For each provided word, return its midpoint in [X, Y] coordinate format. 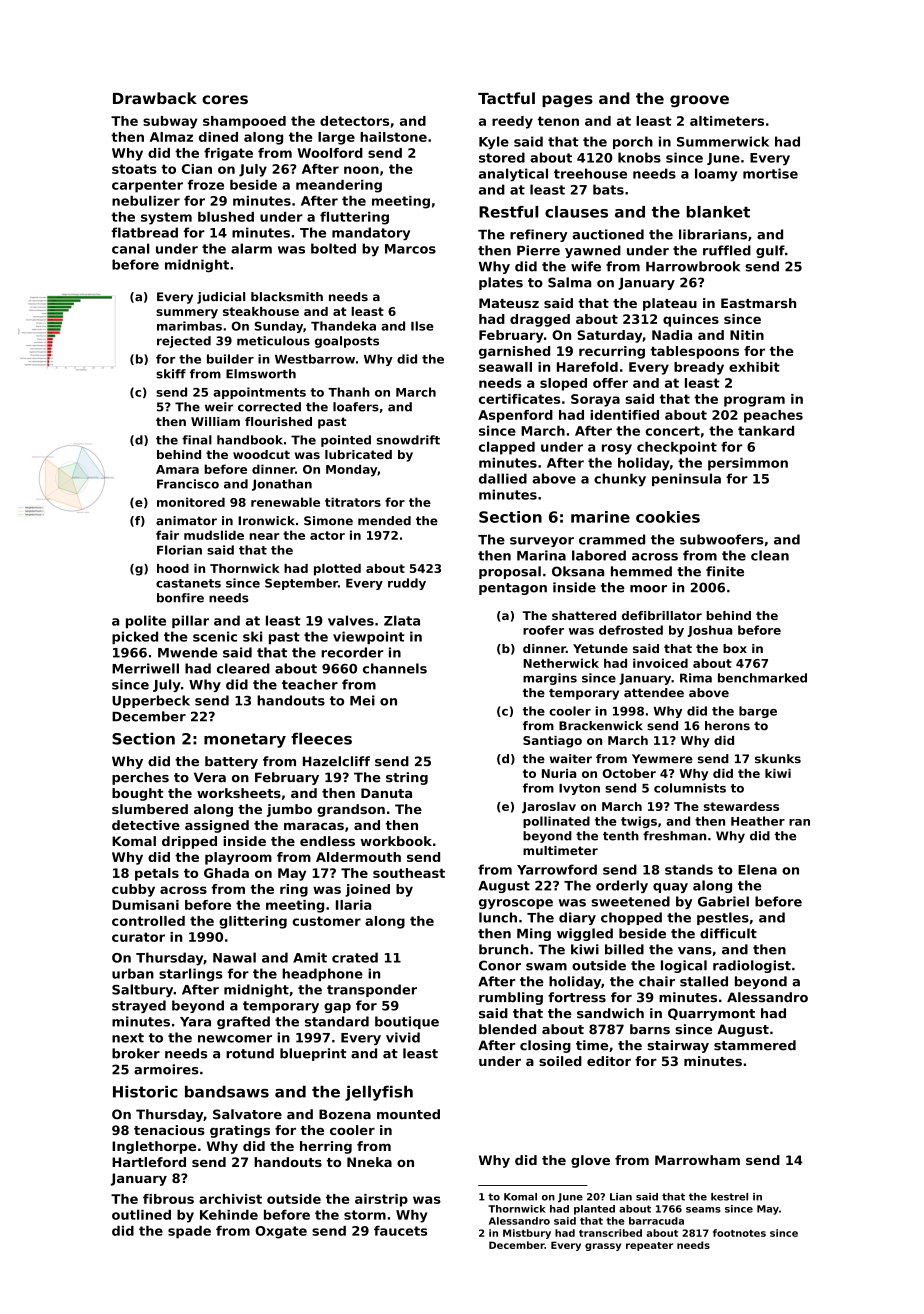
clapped [507, 448]
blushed [226, 217]
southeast [409, 873]
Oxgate [281, 1232]
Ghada [226, 873]
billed [624, 949]
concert [672, 431]
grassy [603, 1247]
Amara [177, 469]
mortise [770, 173]
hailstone [393, 137]
